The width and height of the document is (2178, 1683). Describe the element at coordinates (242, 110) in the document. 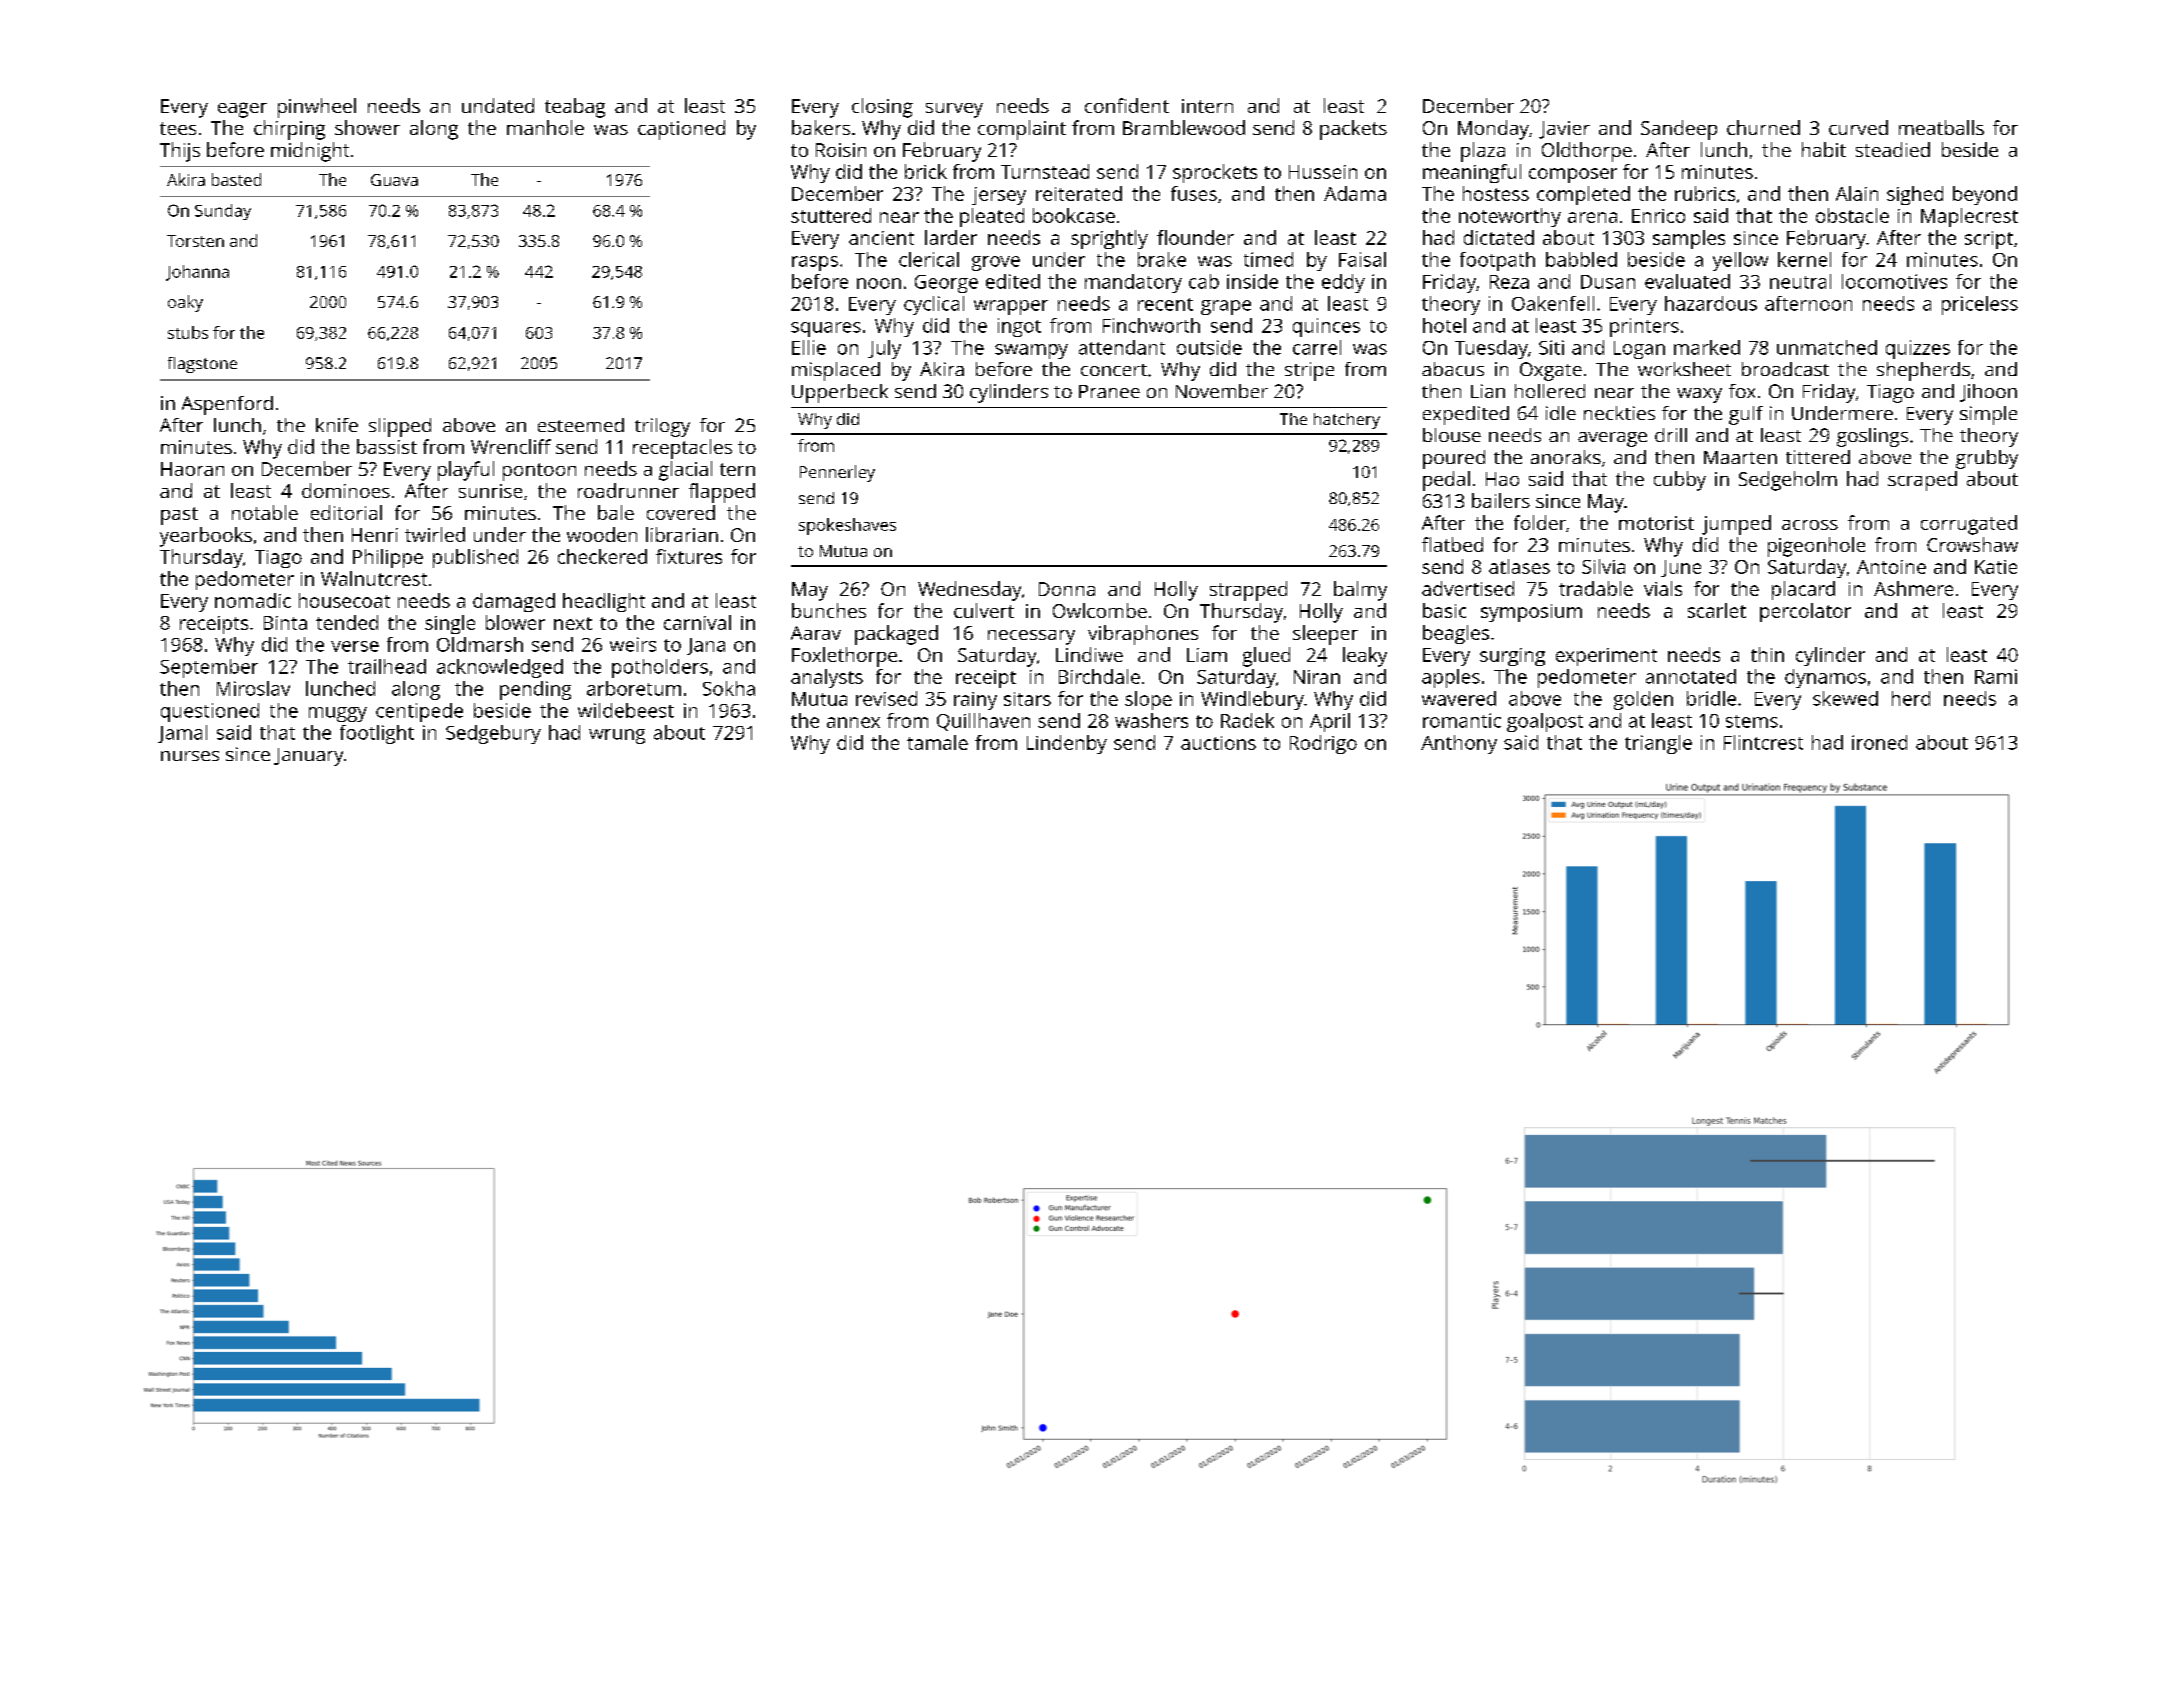

I see `eager` at that location.
